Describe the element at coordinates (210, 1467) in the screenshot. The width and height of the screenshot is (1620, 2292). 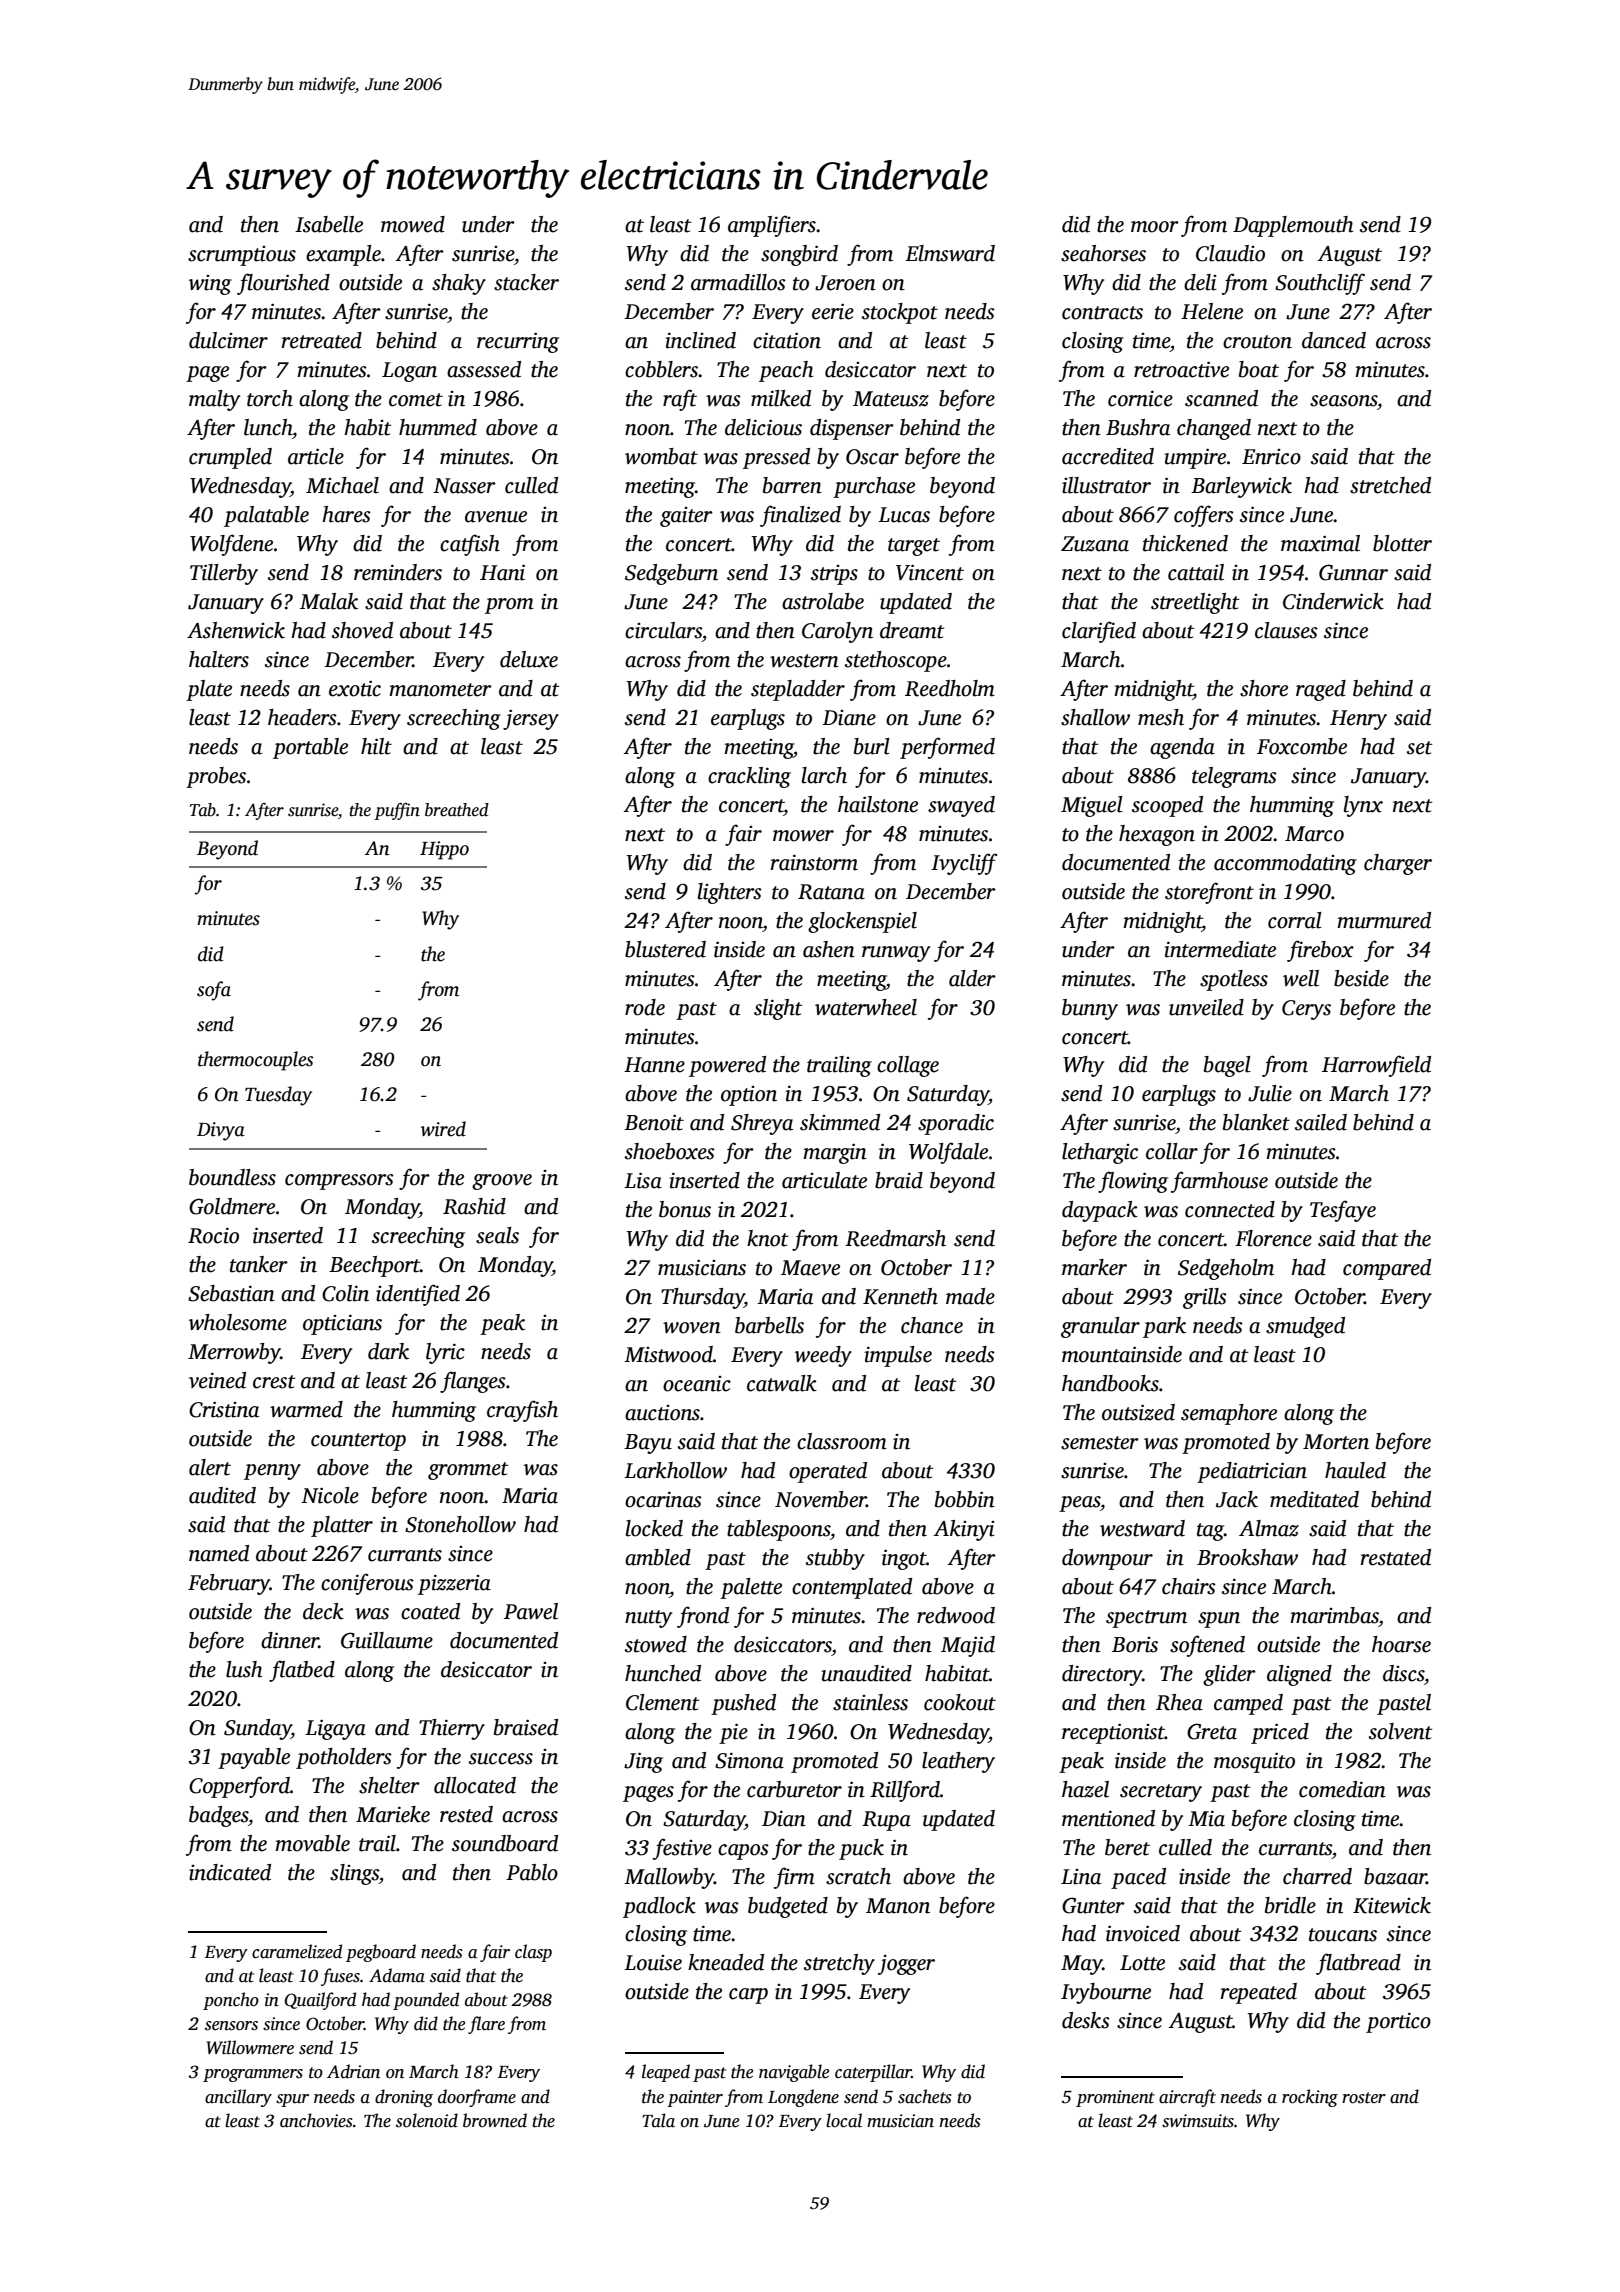
I see `alert` at that location.
